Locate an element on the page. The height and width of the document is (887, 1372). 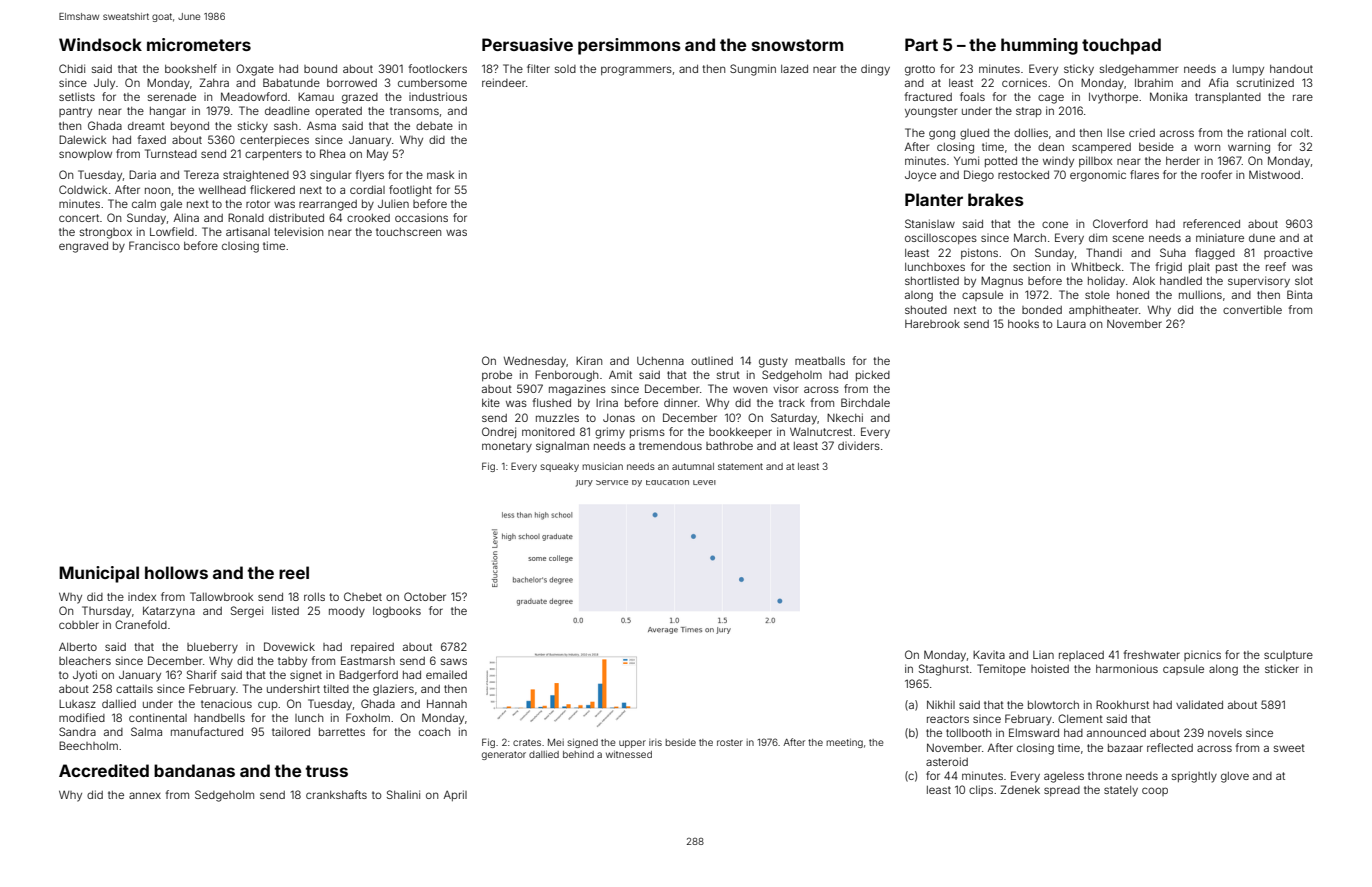
sticker is located at coordinates (1282, 669).
